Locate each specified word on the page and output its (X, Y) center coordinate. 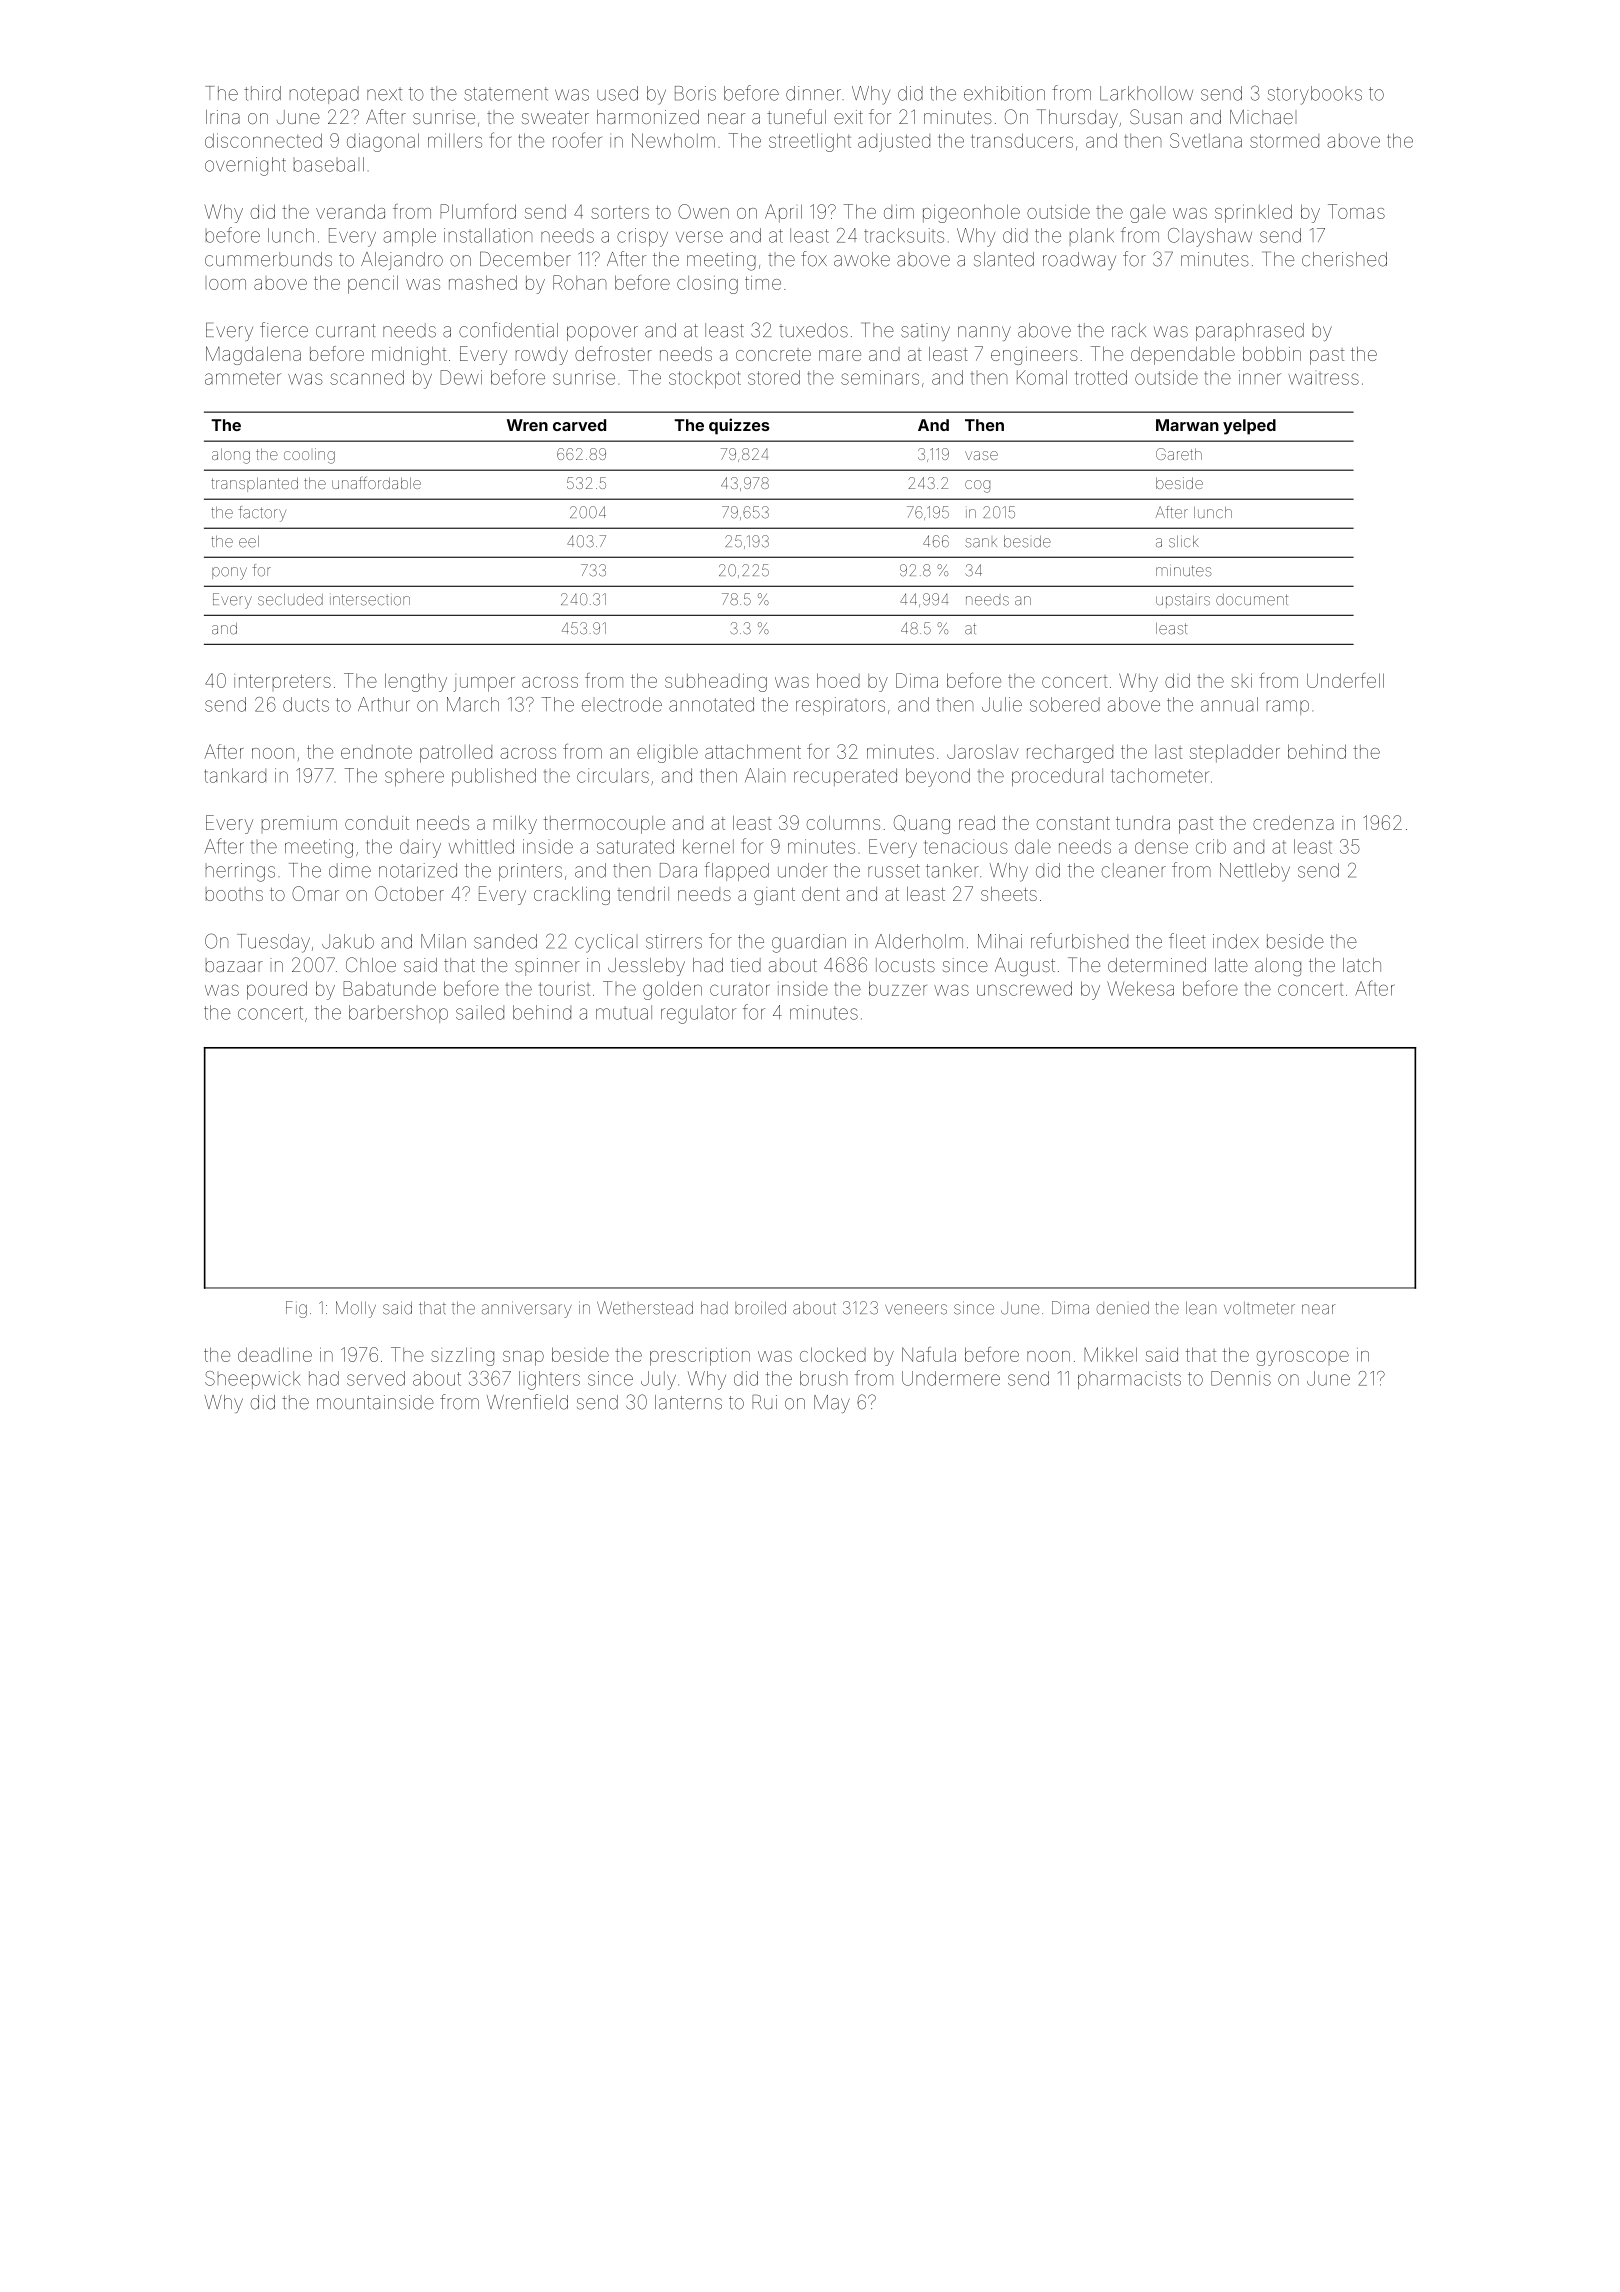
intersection (370, 600)
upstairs (1183, 601)
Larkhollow (1146, 93)
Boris (695, 93)
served (376, 1378)
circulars (613, 775)
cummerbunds (268, 259)
